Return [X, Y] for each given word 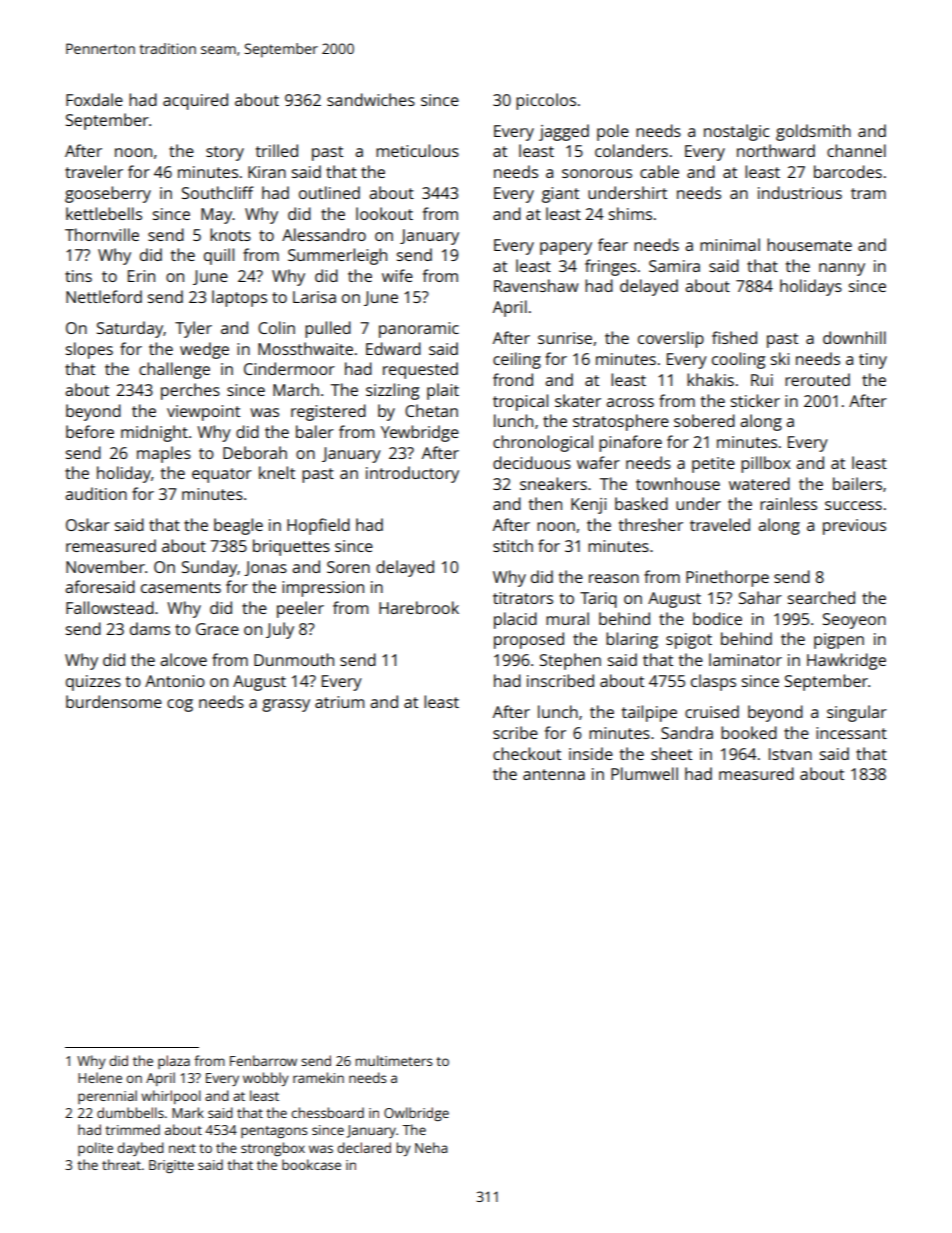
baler [315, 431]
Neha [431, 1147]
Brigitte [171, 1166]
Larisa [314, 297]
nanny [842, 269]
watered [759, 483]
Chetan [431, 410]
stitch [513, 545]
